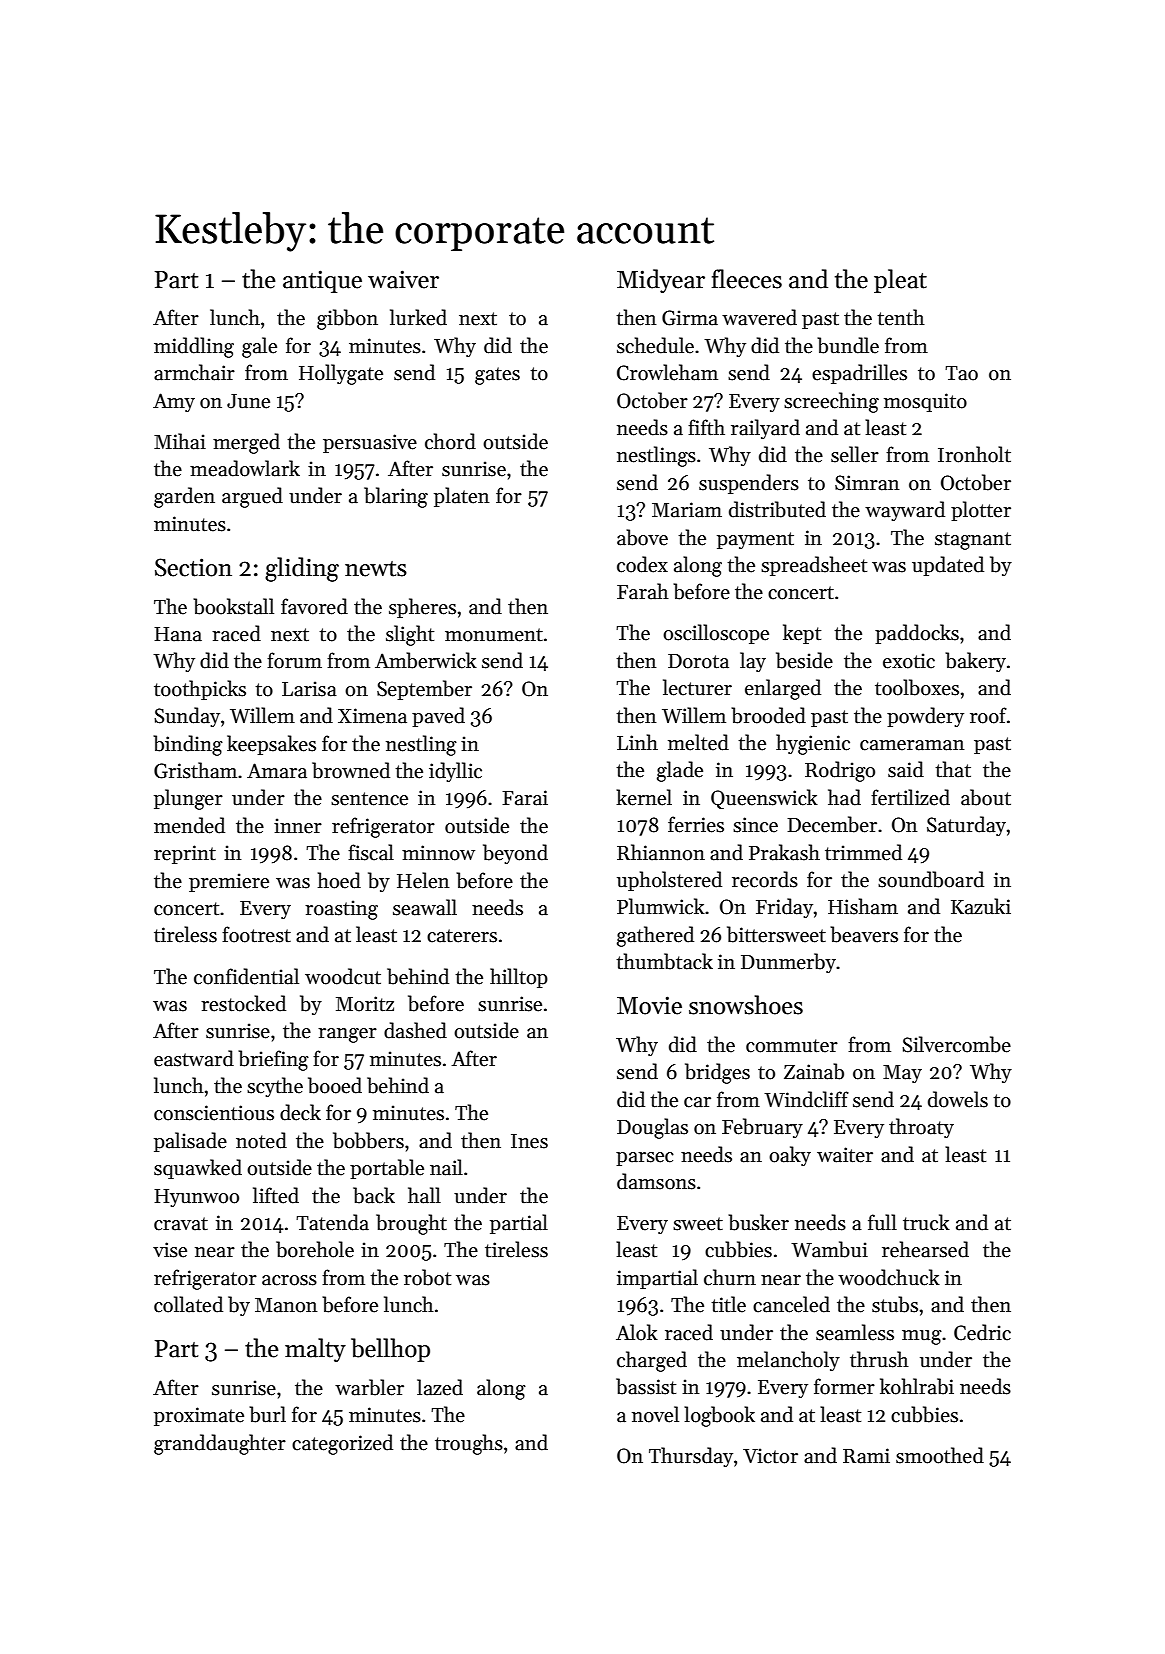 This image has height=1654, width=1165. I want to click on gale, so click(259, 347).
